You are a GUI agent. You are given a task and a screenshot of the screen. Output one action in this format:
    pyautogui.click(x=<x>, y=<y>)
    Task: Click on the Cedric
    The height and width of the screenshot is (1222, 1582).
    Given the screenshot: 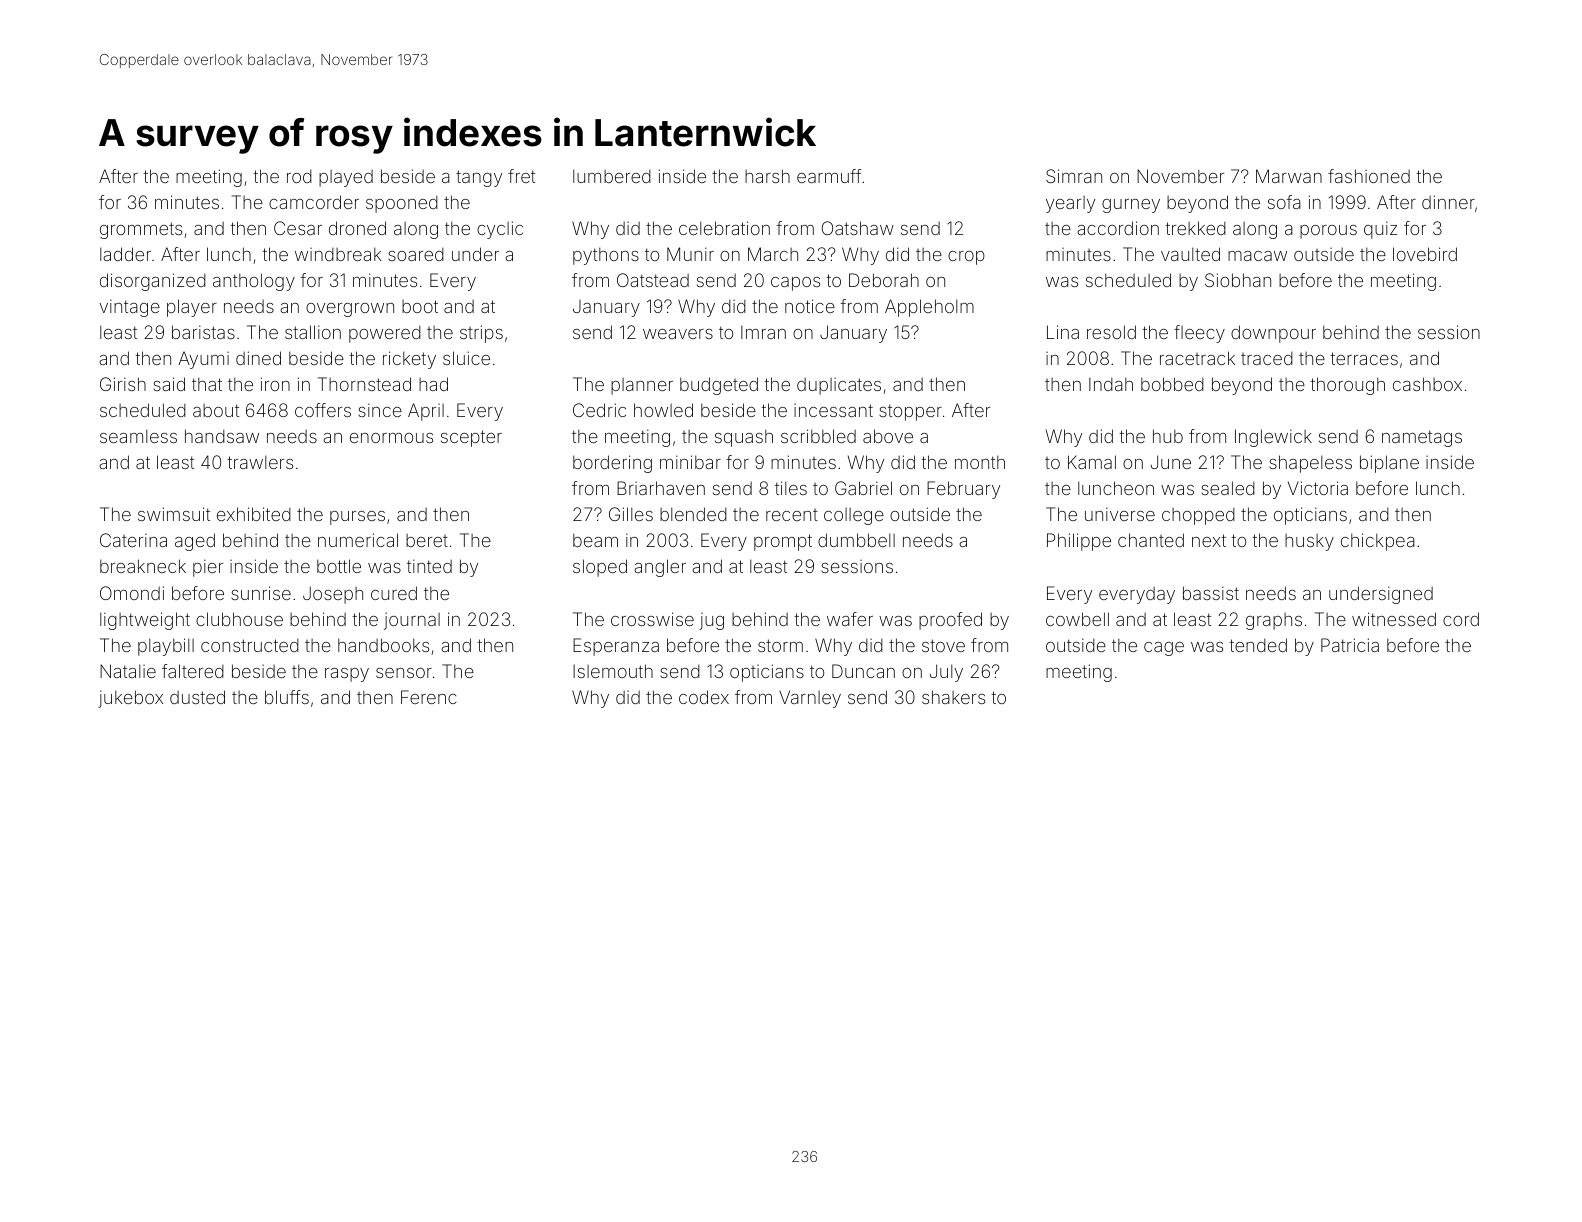 What is the action you would take?
    pyautogui.click(x=599, y=410)
